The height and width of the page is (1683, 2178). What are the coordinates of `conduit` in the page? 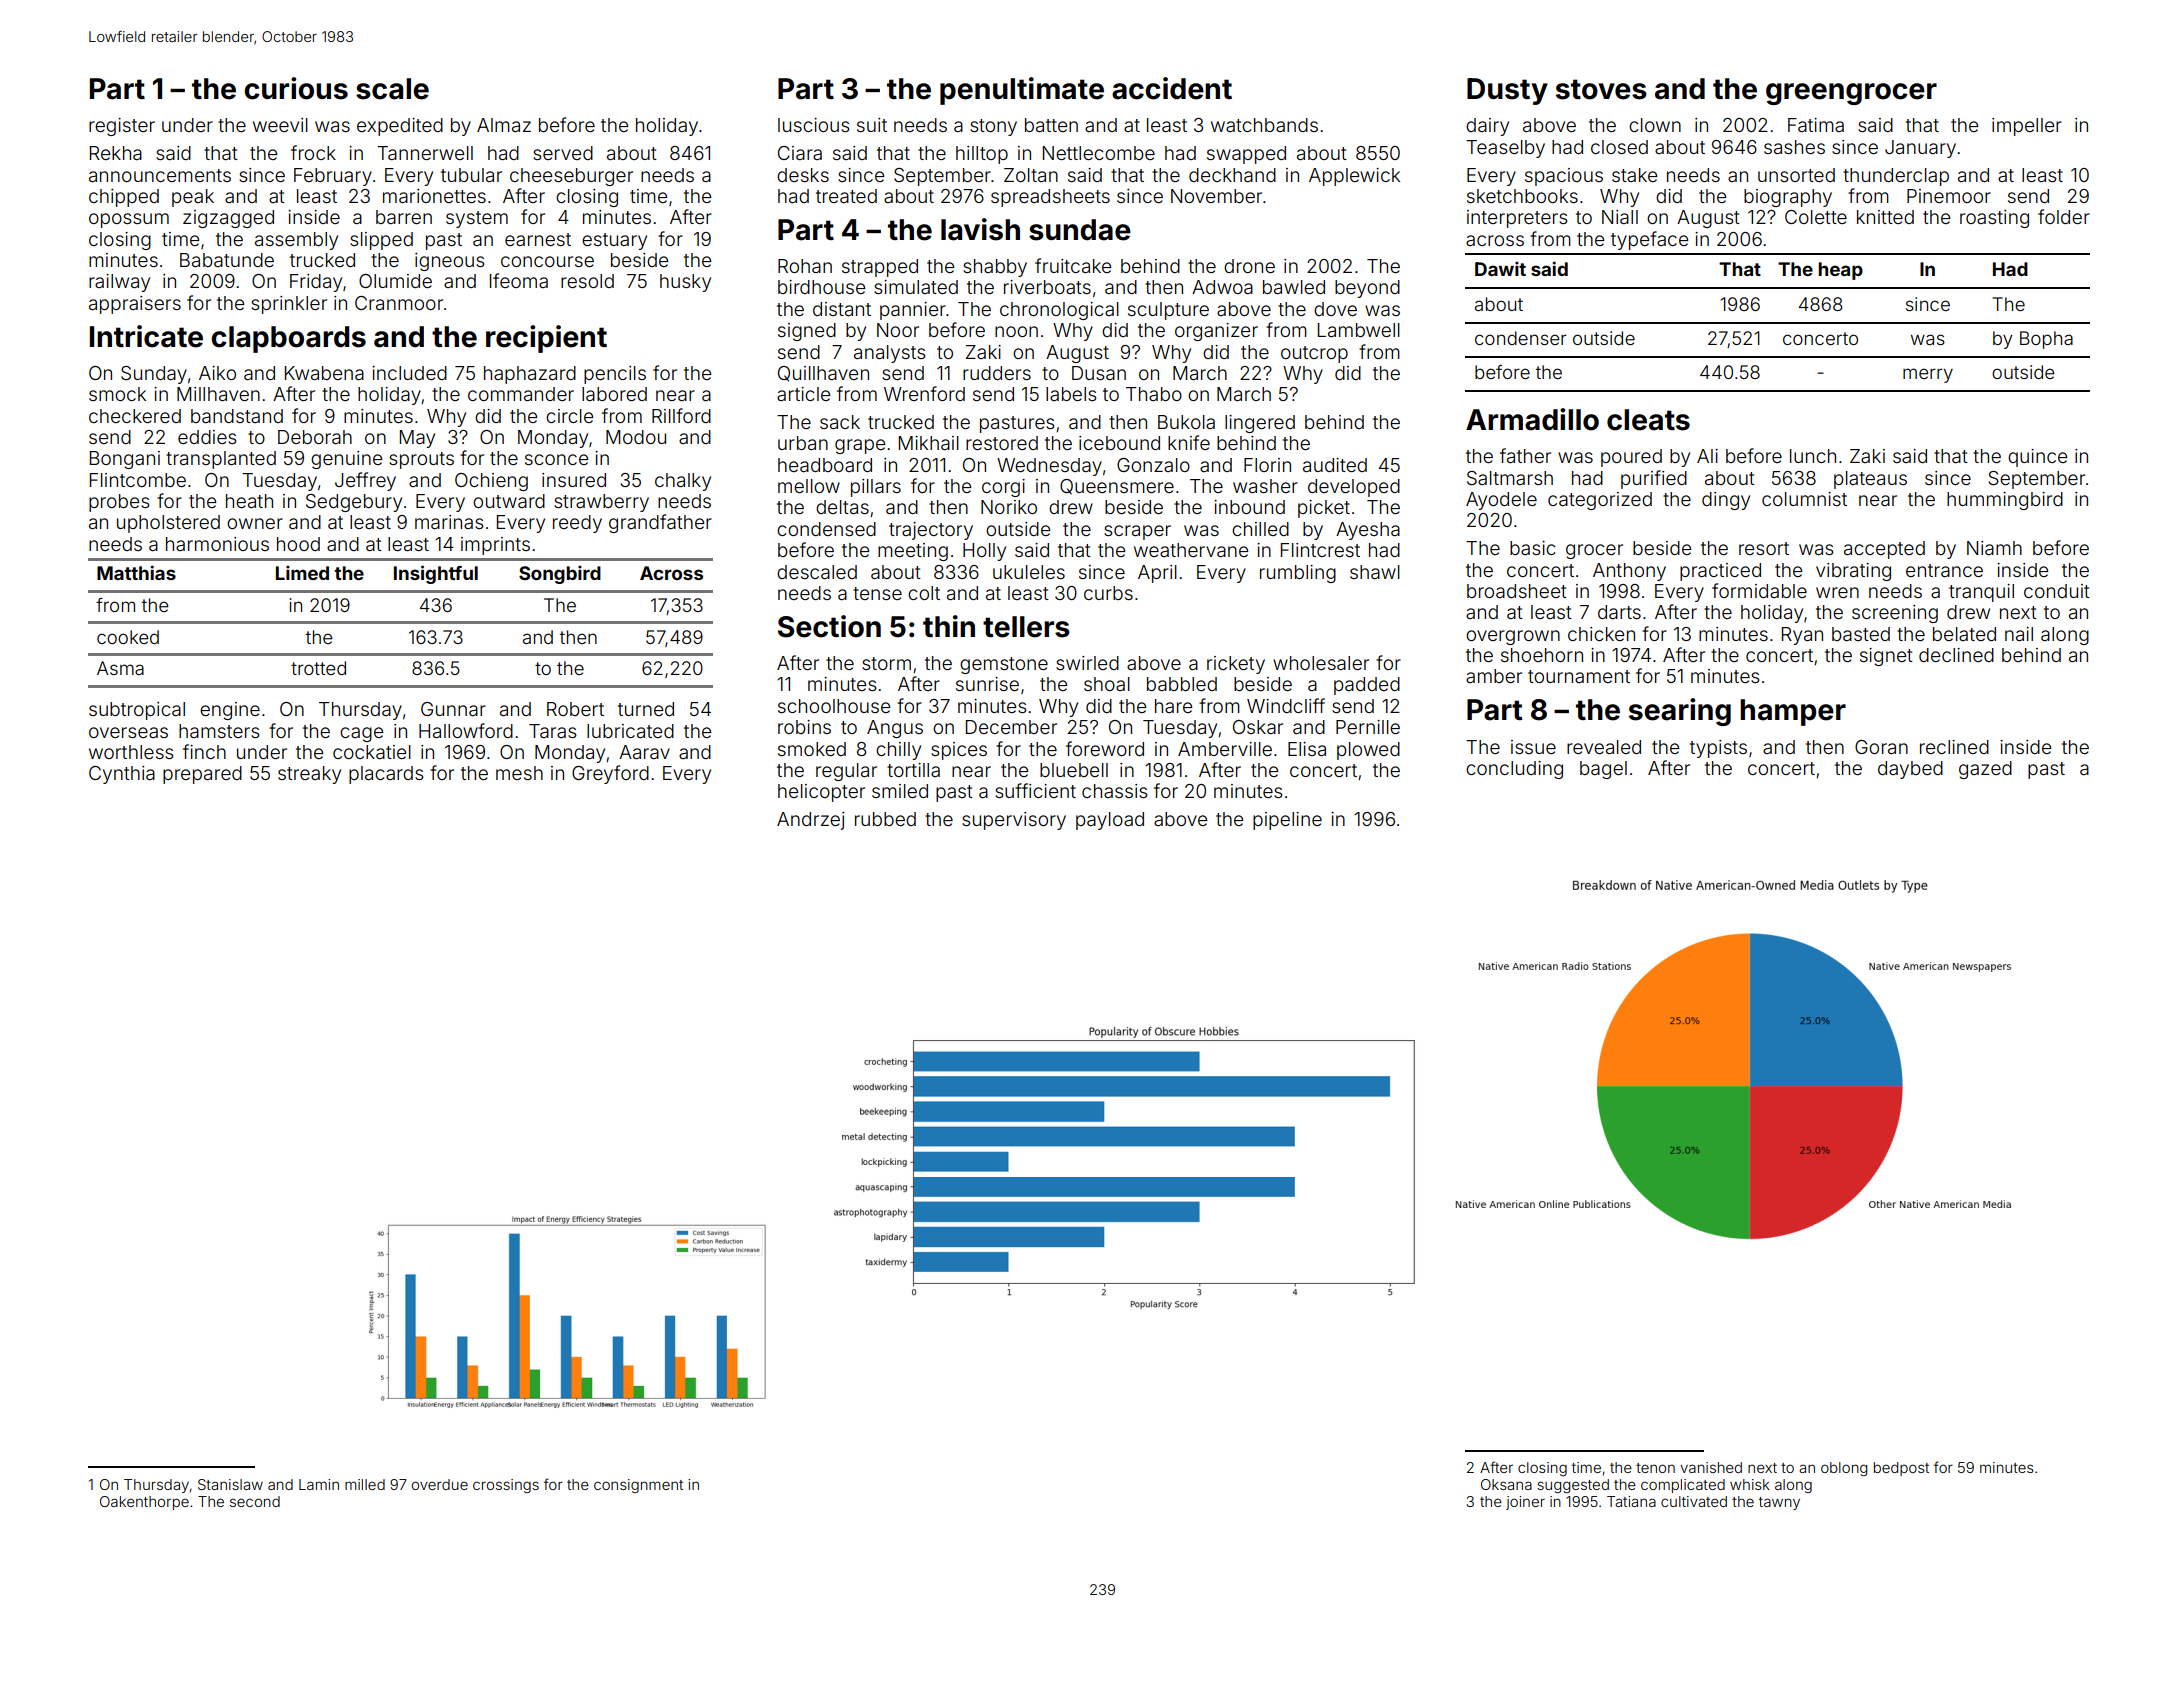 It's located at (2057, 591).
